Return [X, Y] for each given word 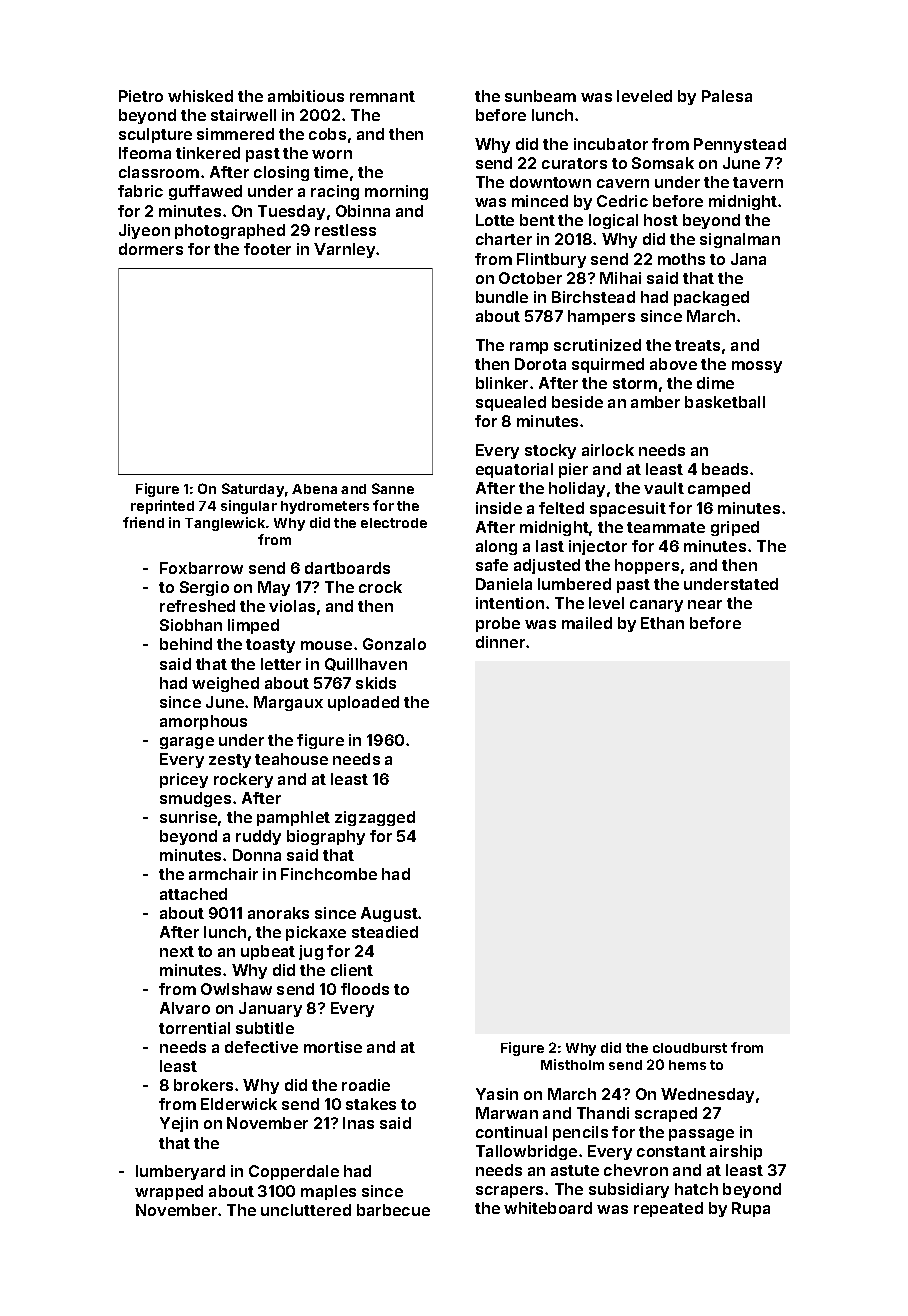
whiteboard [548, 1208]
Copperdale [294, 1172]
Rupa [751, 1209]
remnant [382, 96]
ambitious [306, 96]
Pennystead [740, 145]
